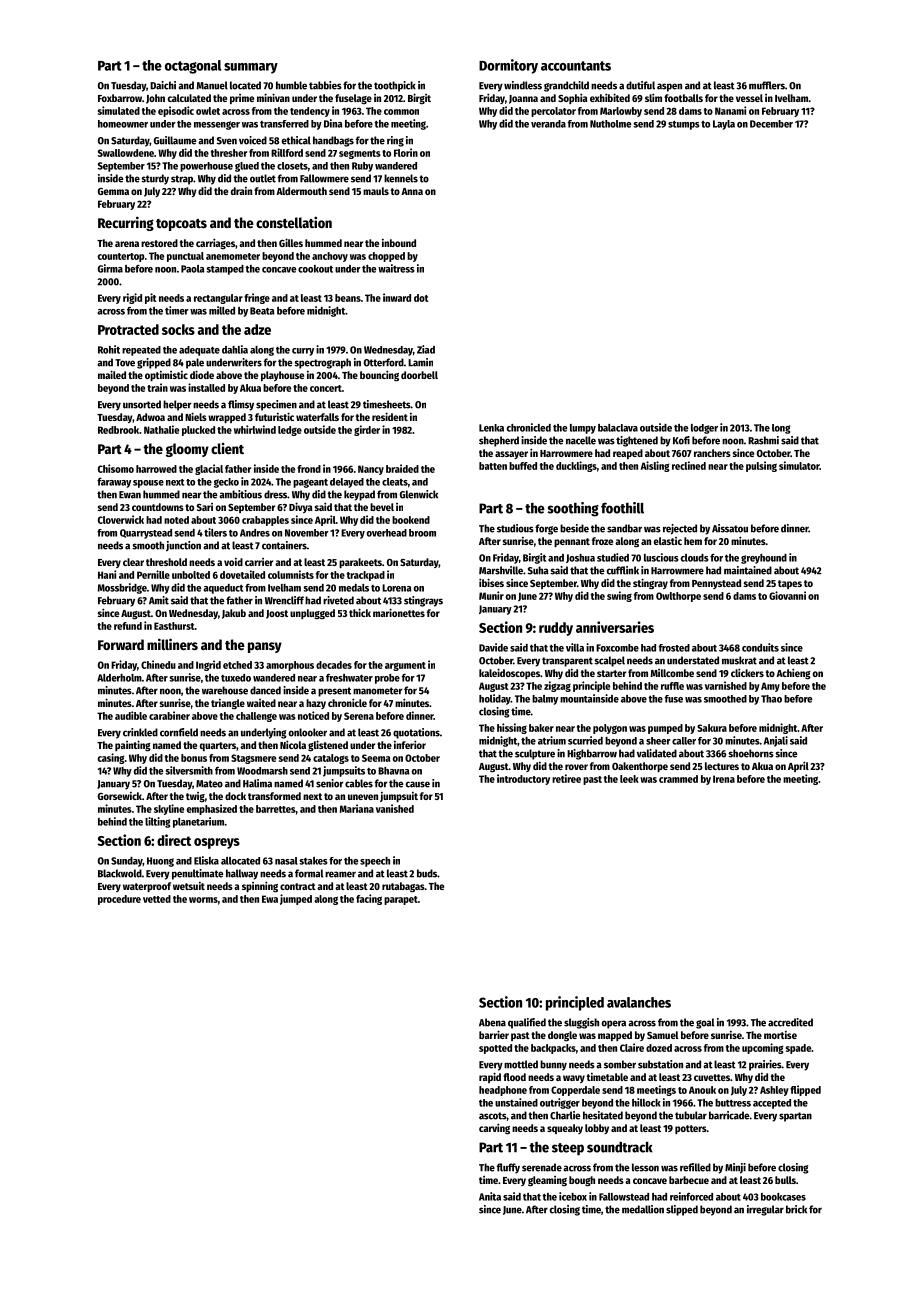  What do you see at coordinates (767, 85) in the screenshot?
I see `mufflers` at bounding box center [767, 85].
